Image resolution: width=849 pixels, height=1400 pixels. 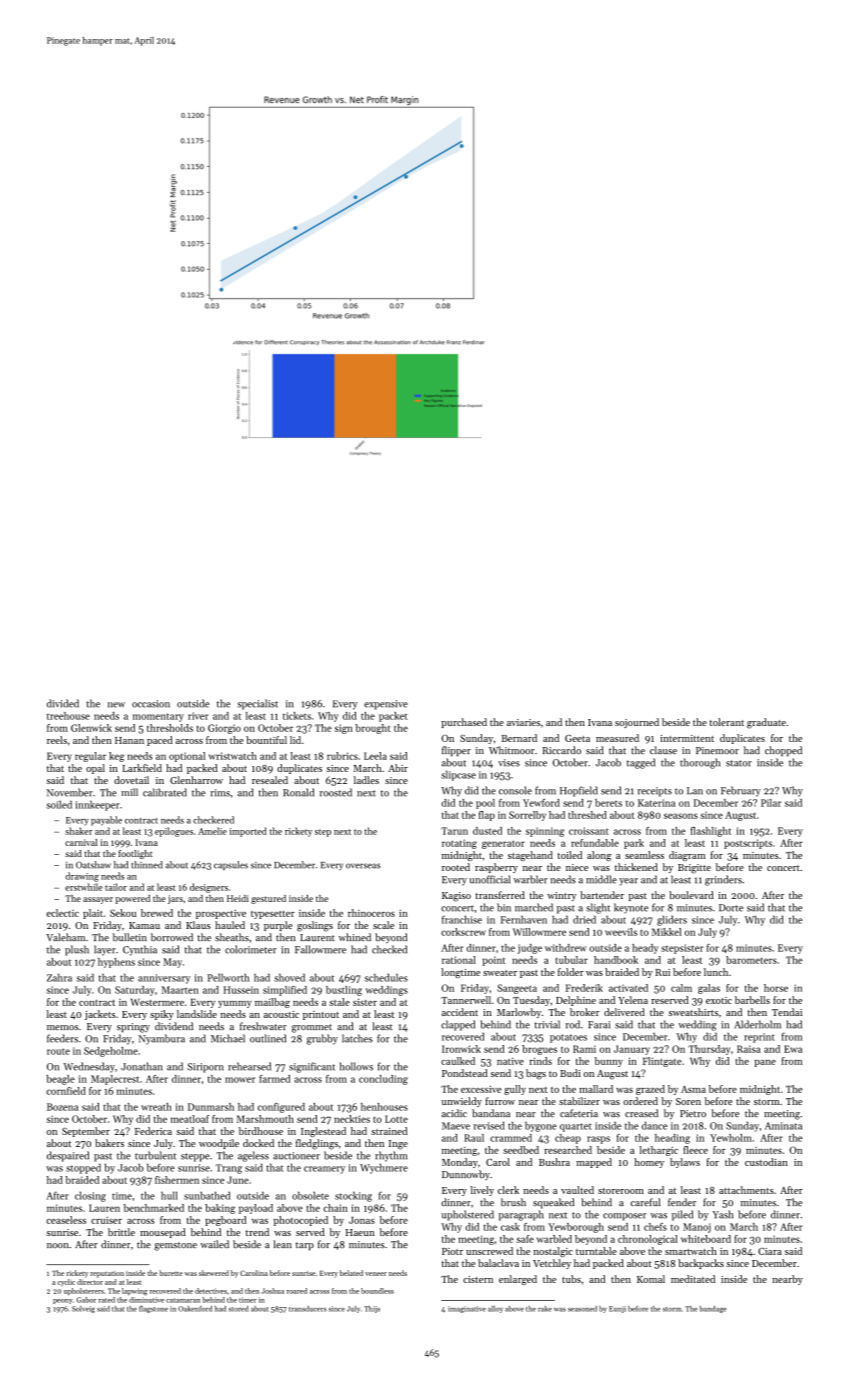 I want to click on clapped, so click(x=458, y=1025).
